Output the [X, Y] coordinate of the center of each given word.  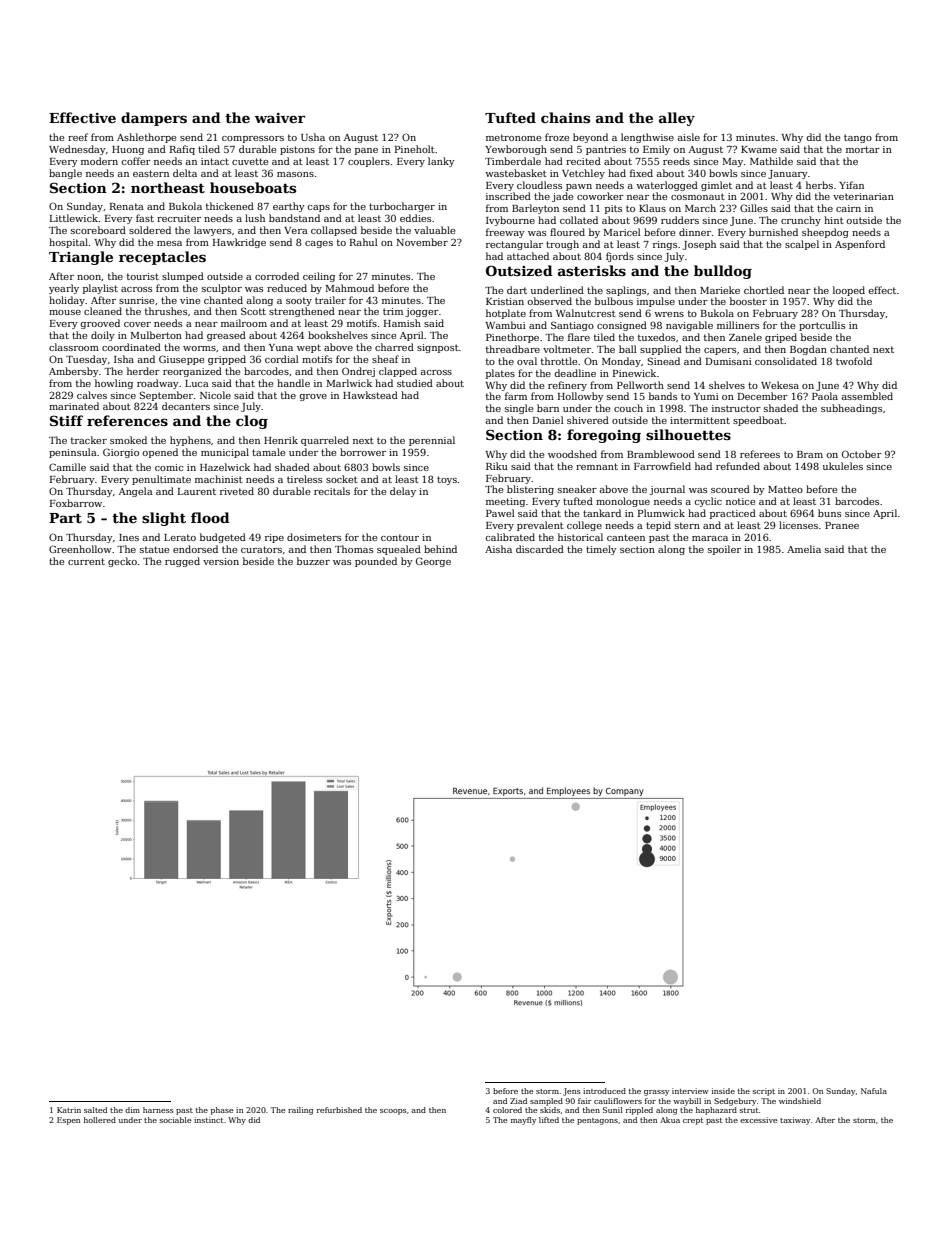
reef [78, 137]
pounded [376, 562]
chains [565, 117]
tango [858, 138]
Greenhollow [80, 549]
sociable [175, 1120]
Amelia [804, 549]
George [433, 562]
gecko [122, 562]
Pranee [842, 525]
